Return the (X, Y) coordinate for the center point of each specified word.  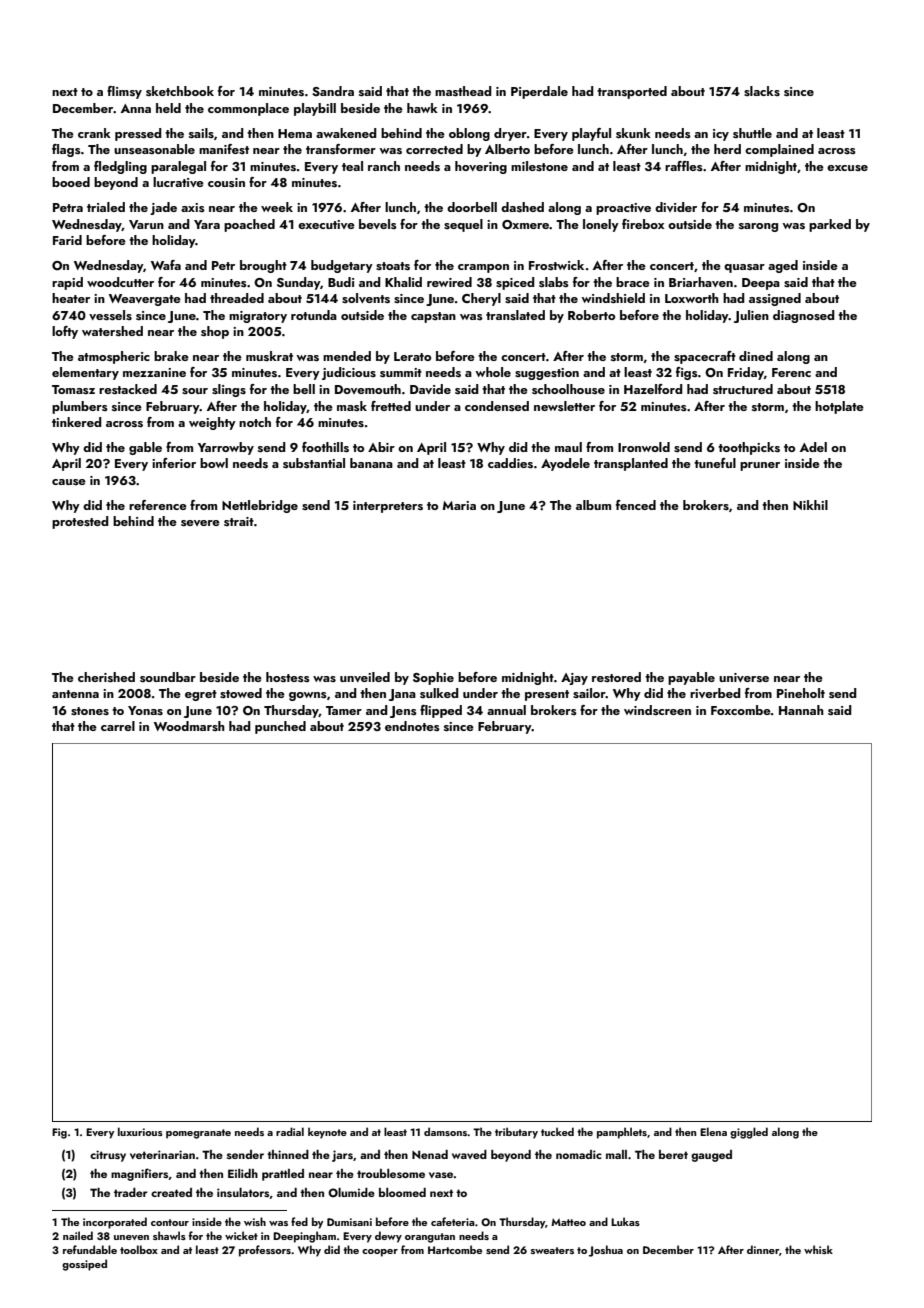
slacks (762, 91)
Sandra (333, 91)
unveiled (365, 677)
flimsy (124, 92)
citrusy (108, 1156)
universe (744, 677)
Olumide (351, 1193)
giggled (749, 1133)
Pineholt (801, 693)
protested (80, 522)
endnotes (412, 726)
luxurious (140, 1131)
